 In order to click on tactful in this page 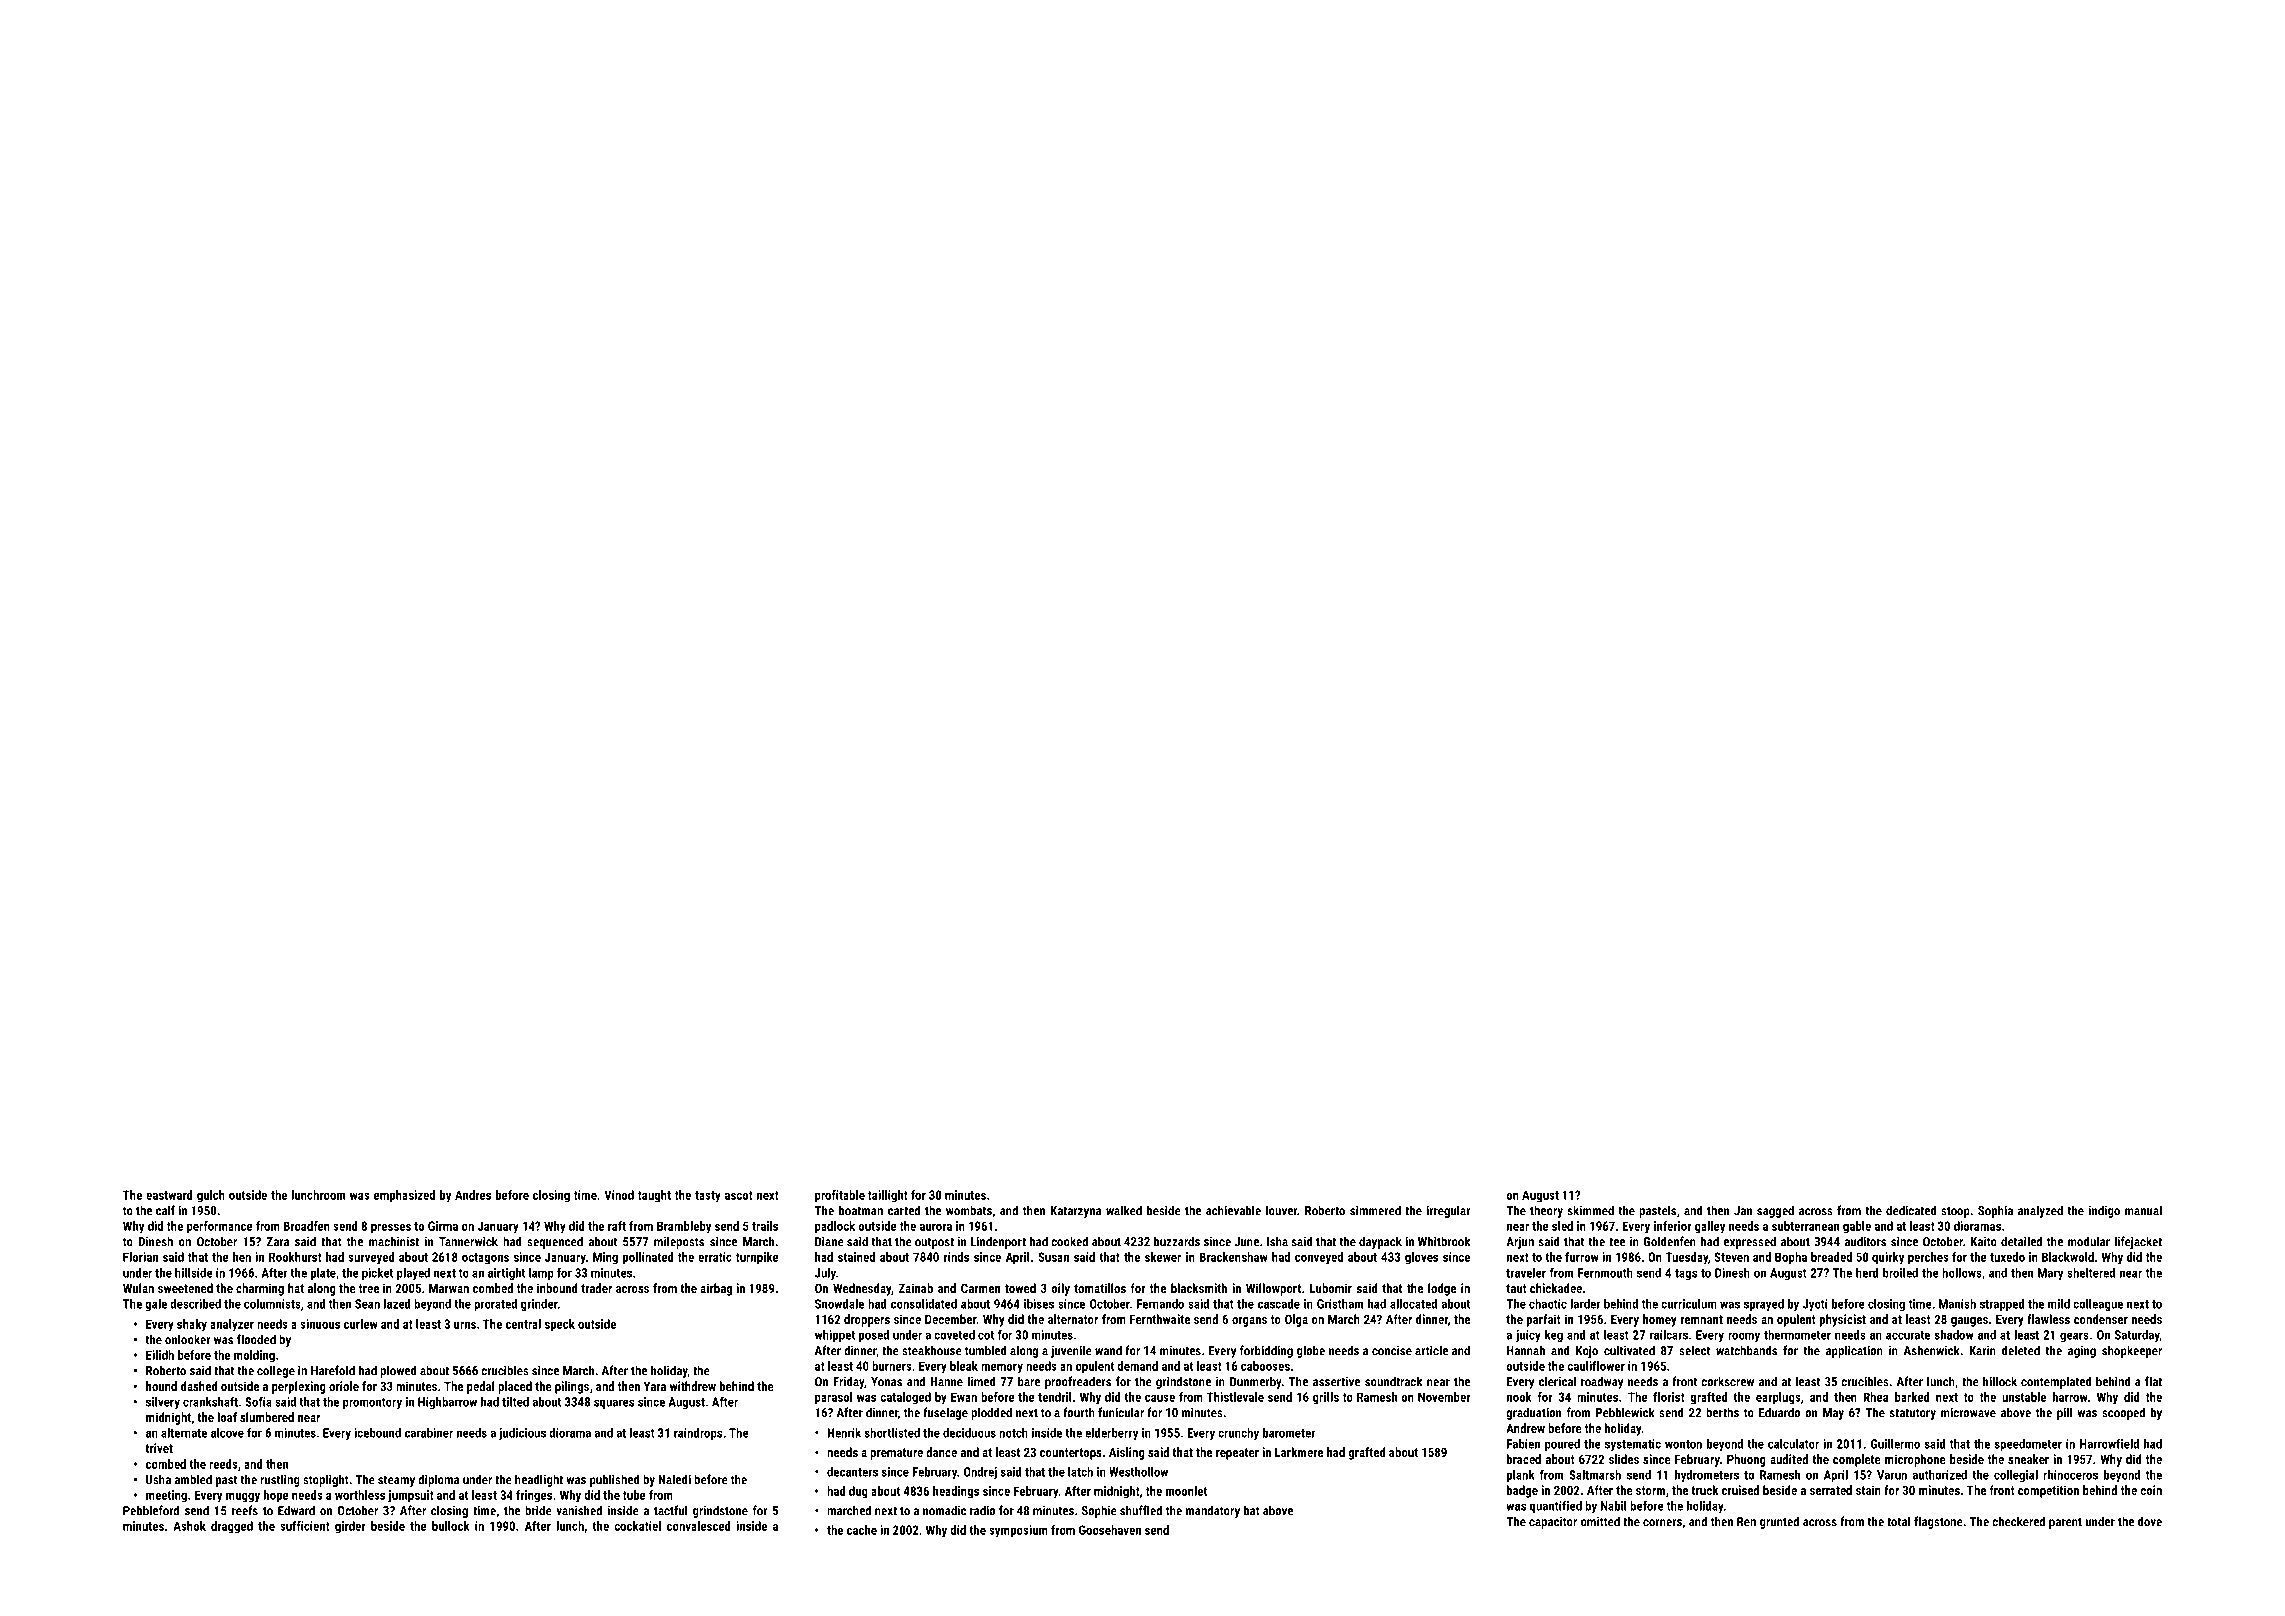, I will do `click(670, 1510)`.
